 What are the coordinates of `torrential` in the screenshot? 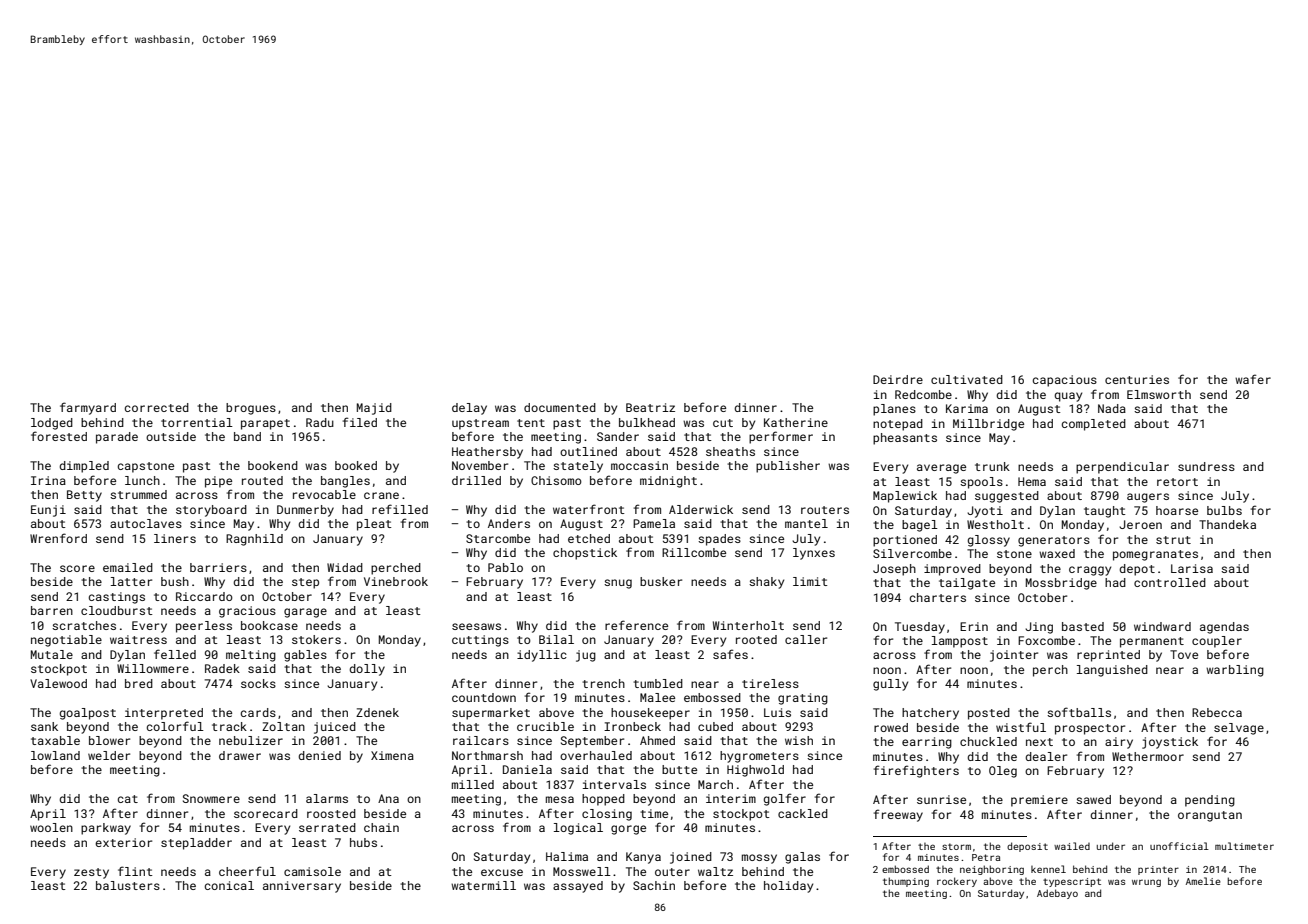 It's located at (197, 422).
